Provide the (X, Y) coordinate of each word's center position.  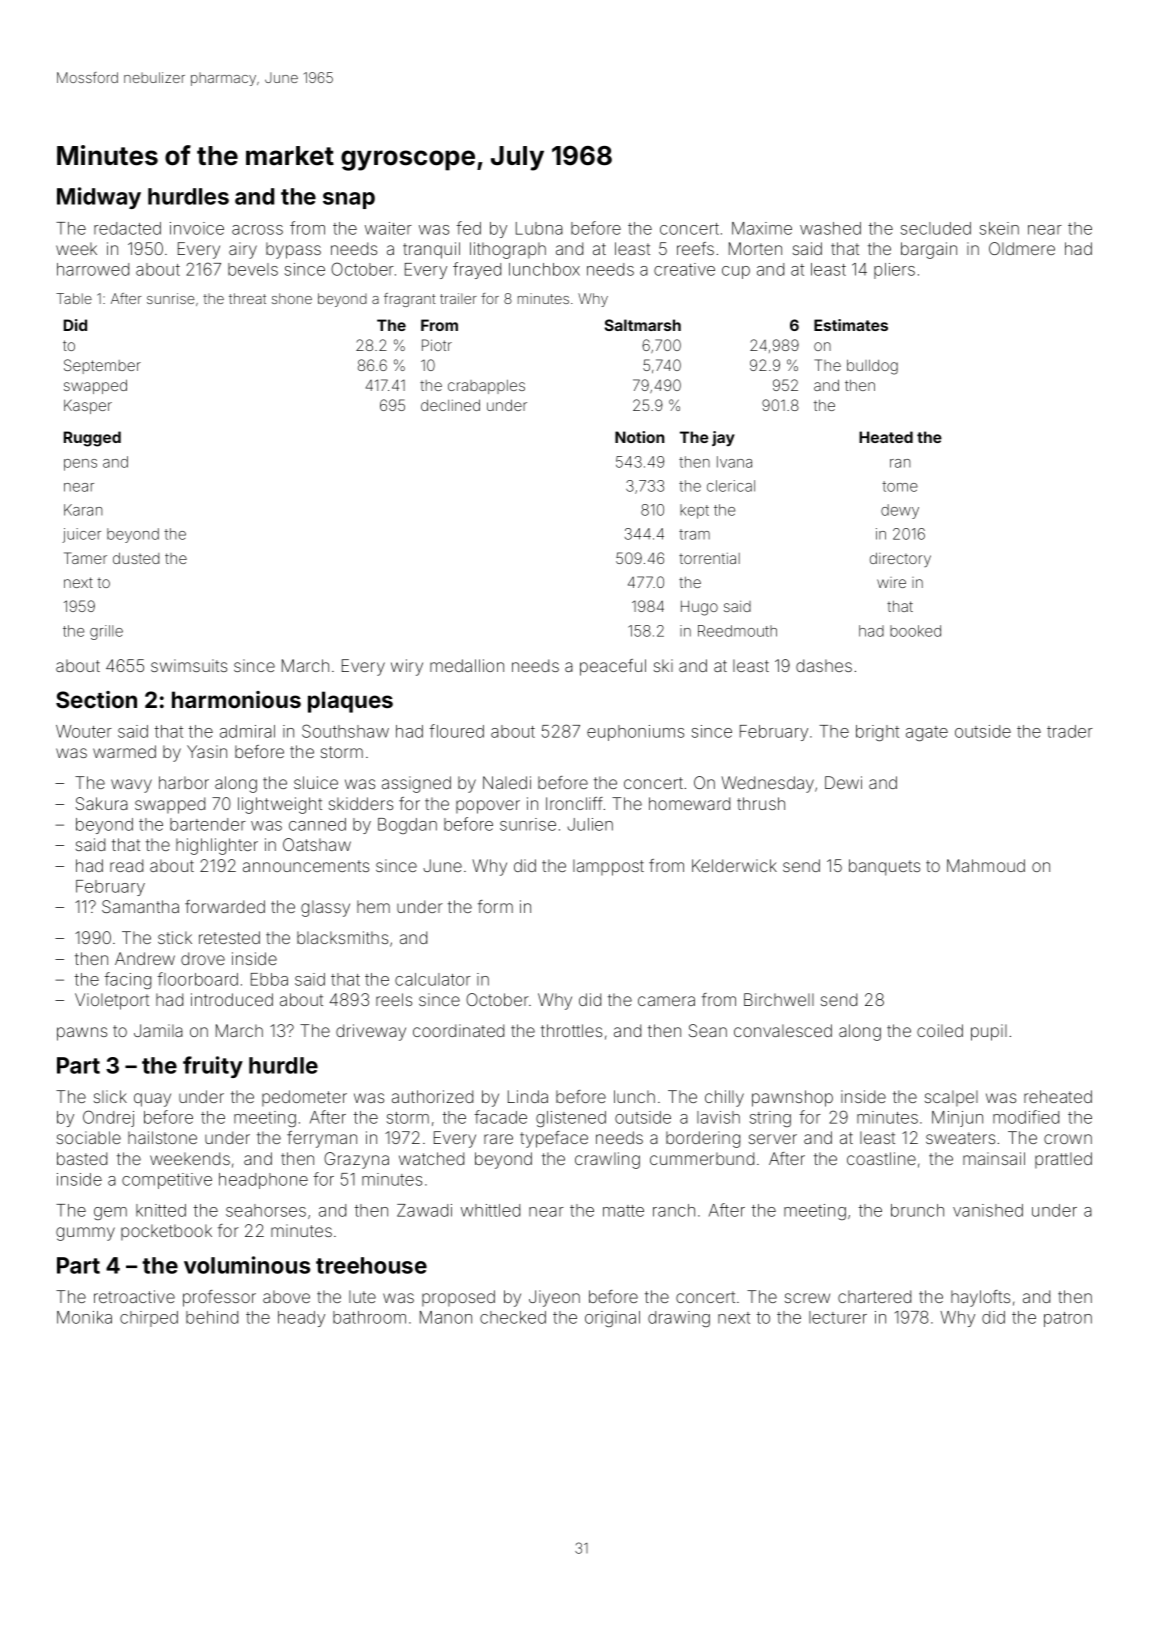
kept (694, 511)
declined (450, 405)
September (102, 366)
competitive (167, 1181)
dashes (824, 665)
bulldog (872, 367)
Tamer (85, 558)
